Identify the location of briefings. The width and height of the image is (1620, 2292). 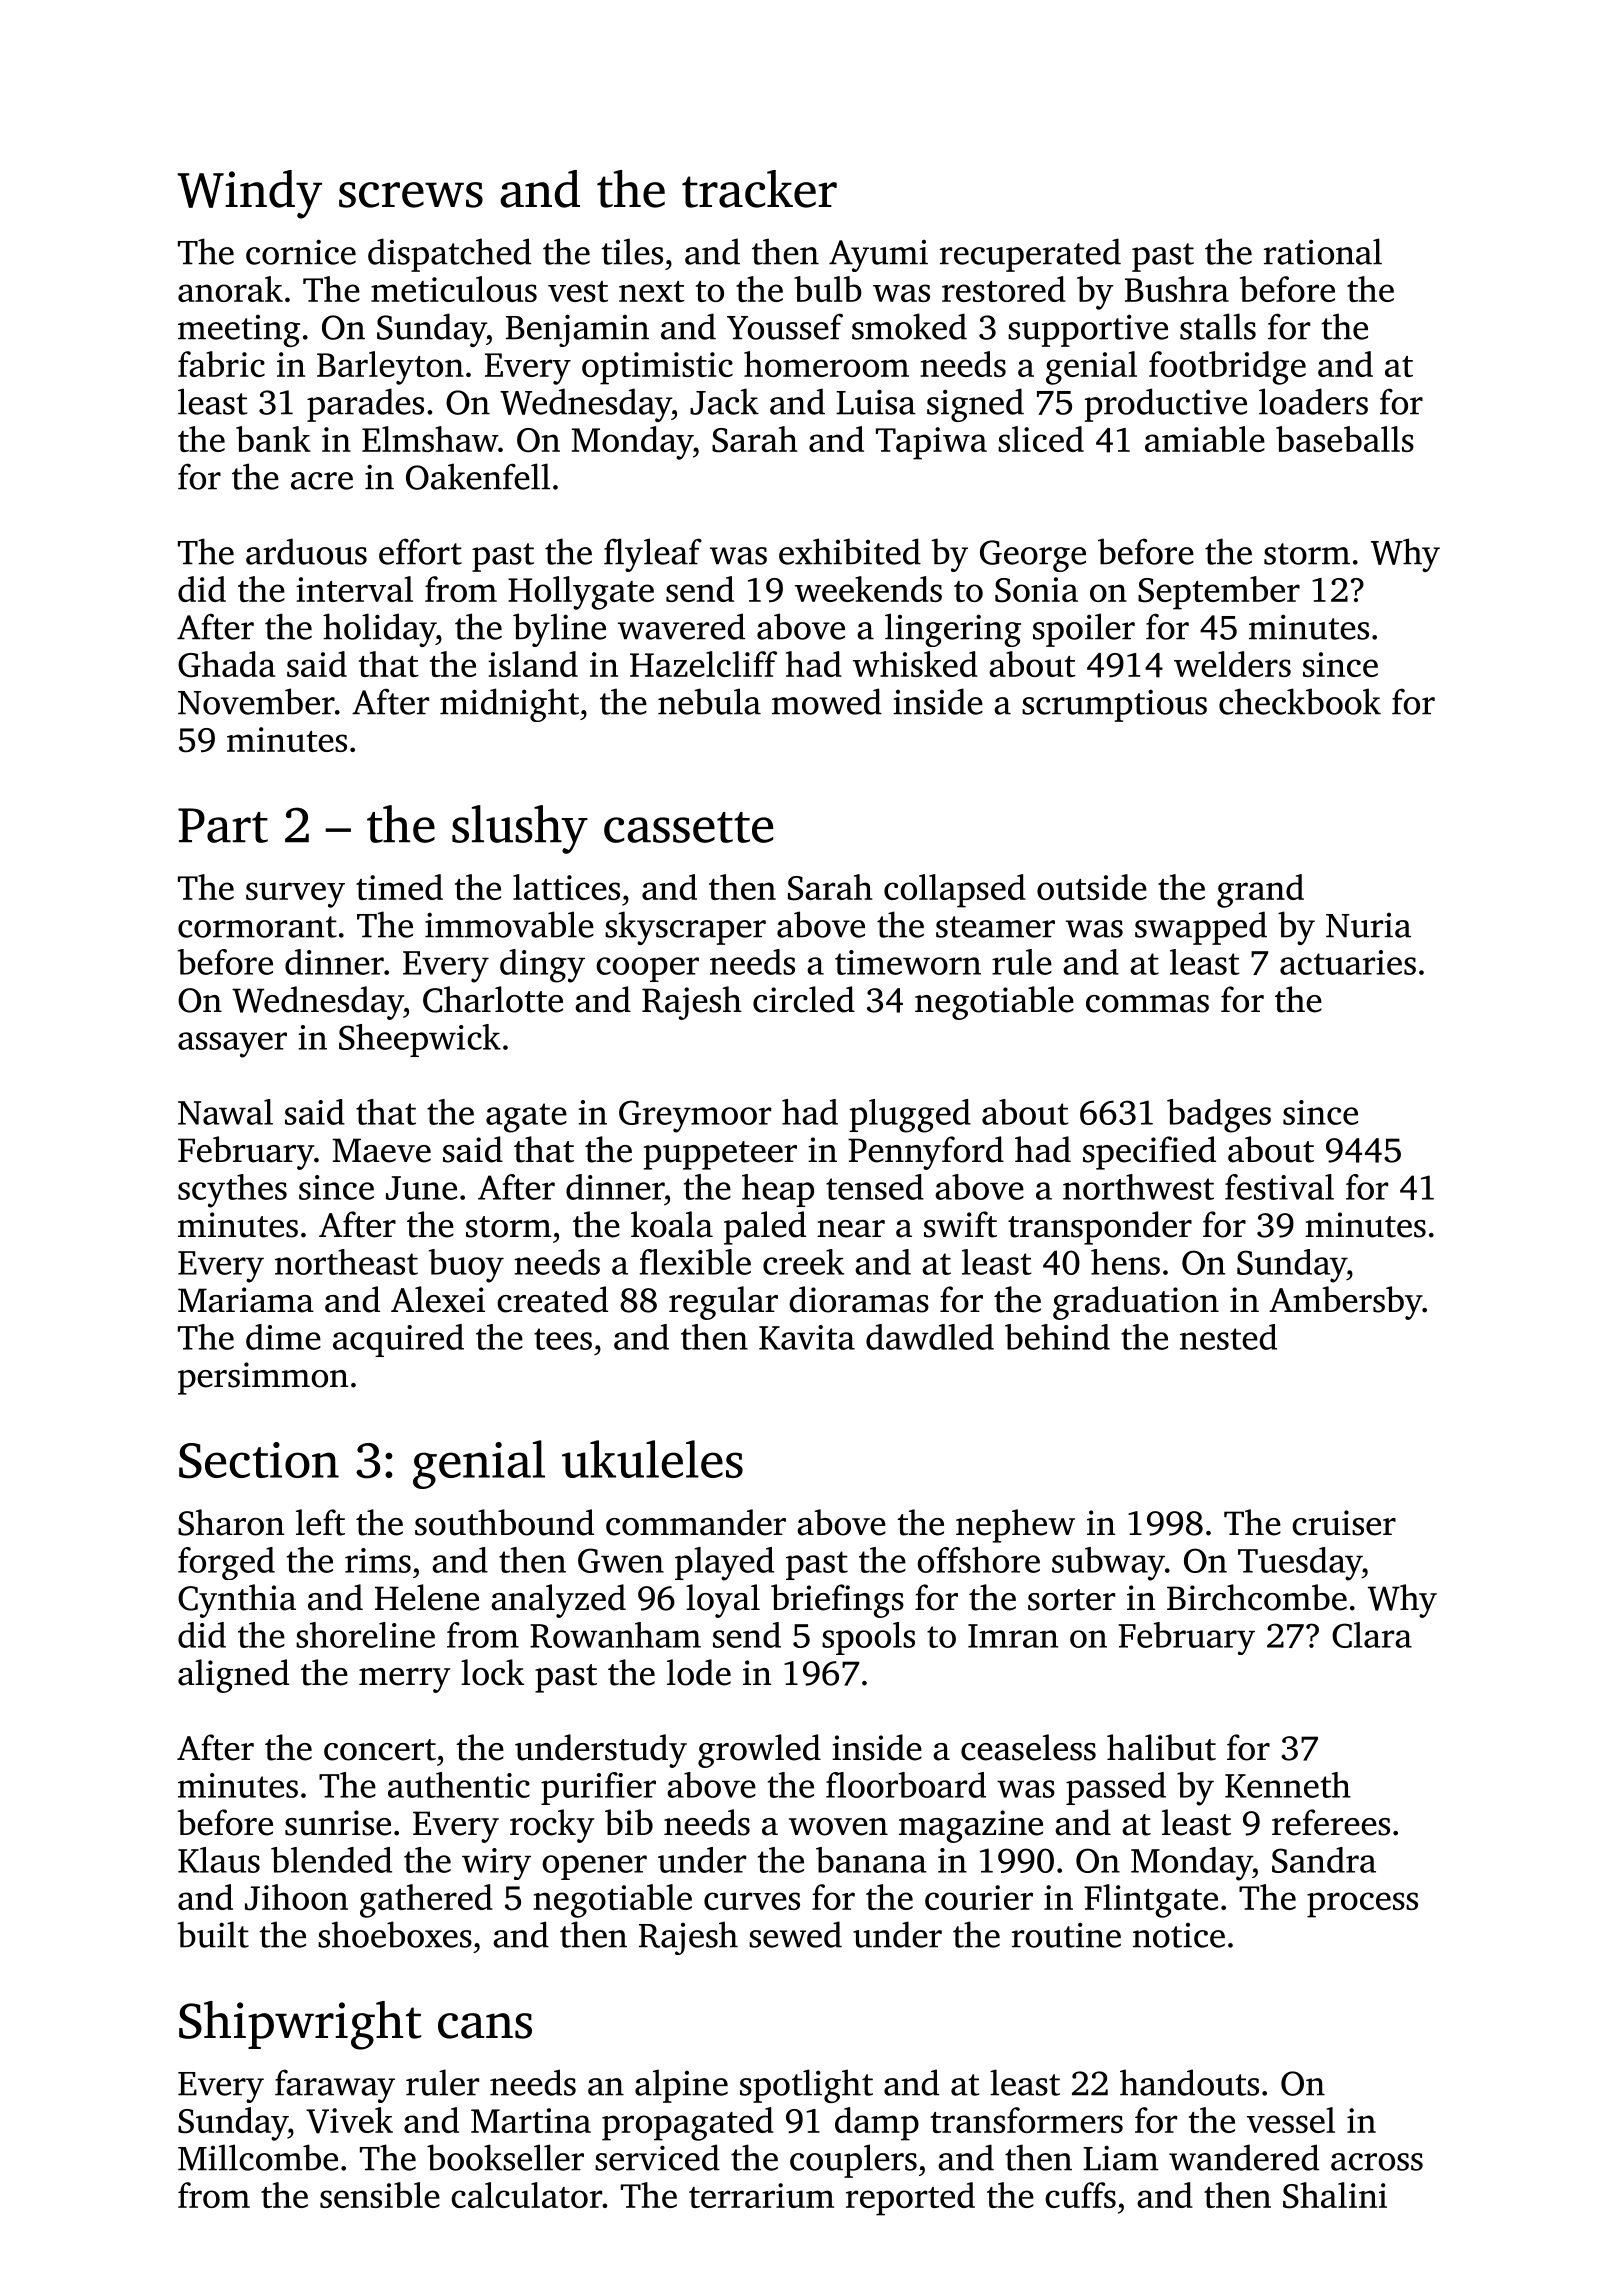
(837, 1601).
